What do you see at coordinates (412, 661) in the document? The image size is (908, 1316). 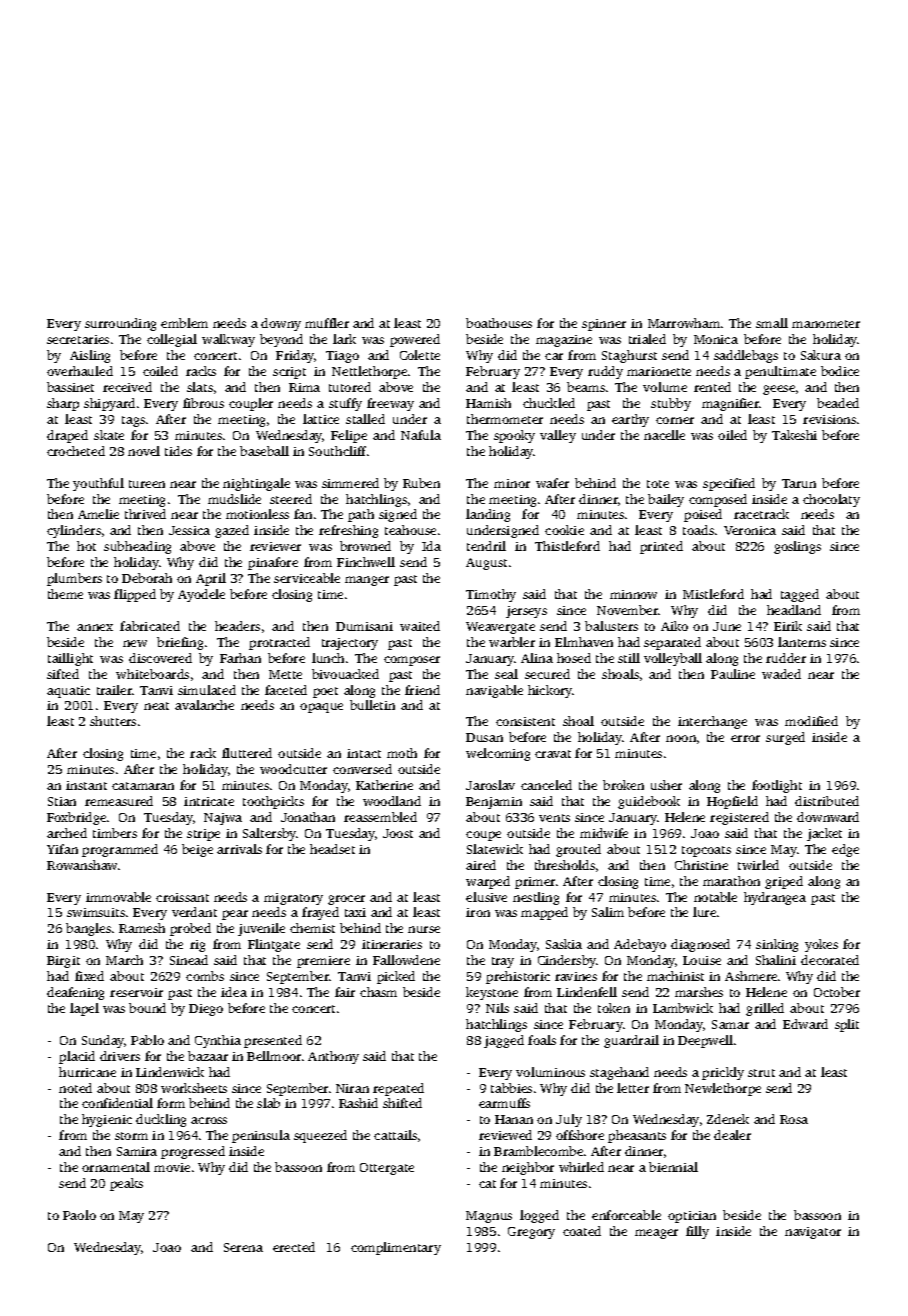 I see `composer` at bounding box center [412, 661].
